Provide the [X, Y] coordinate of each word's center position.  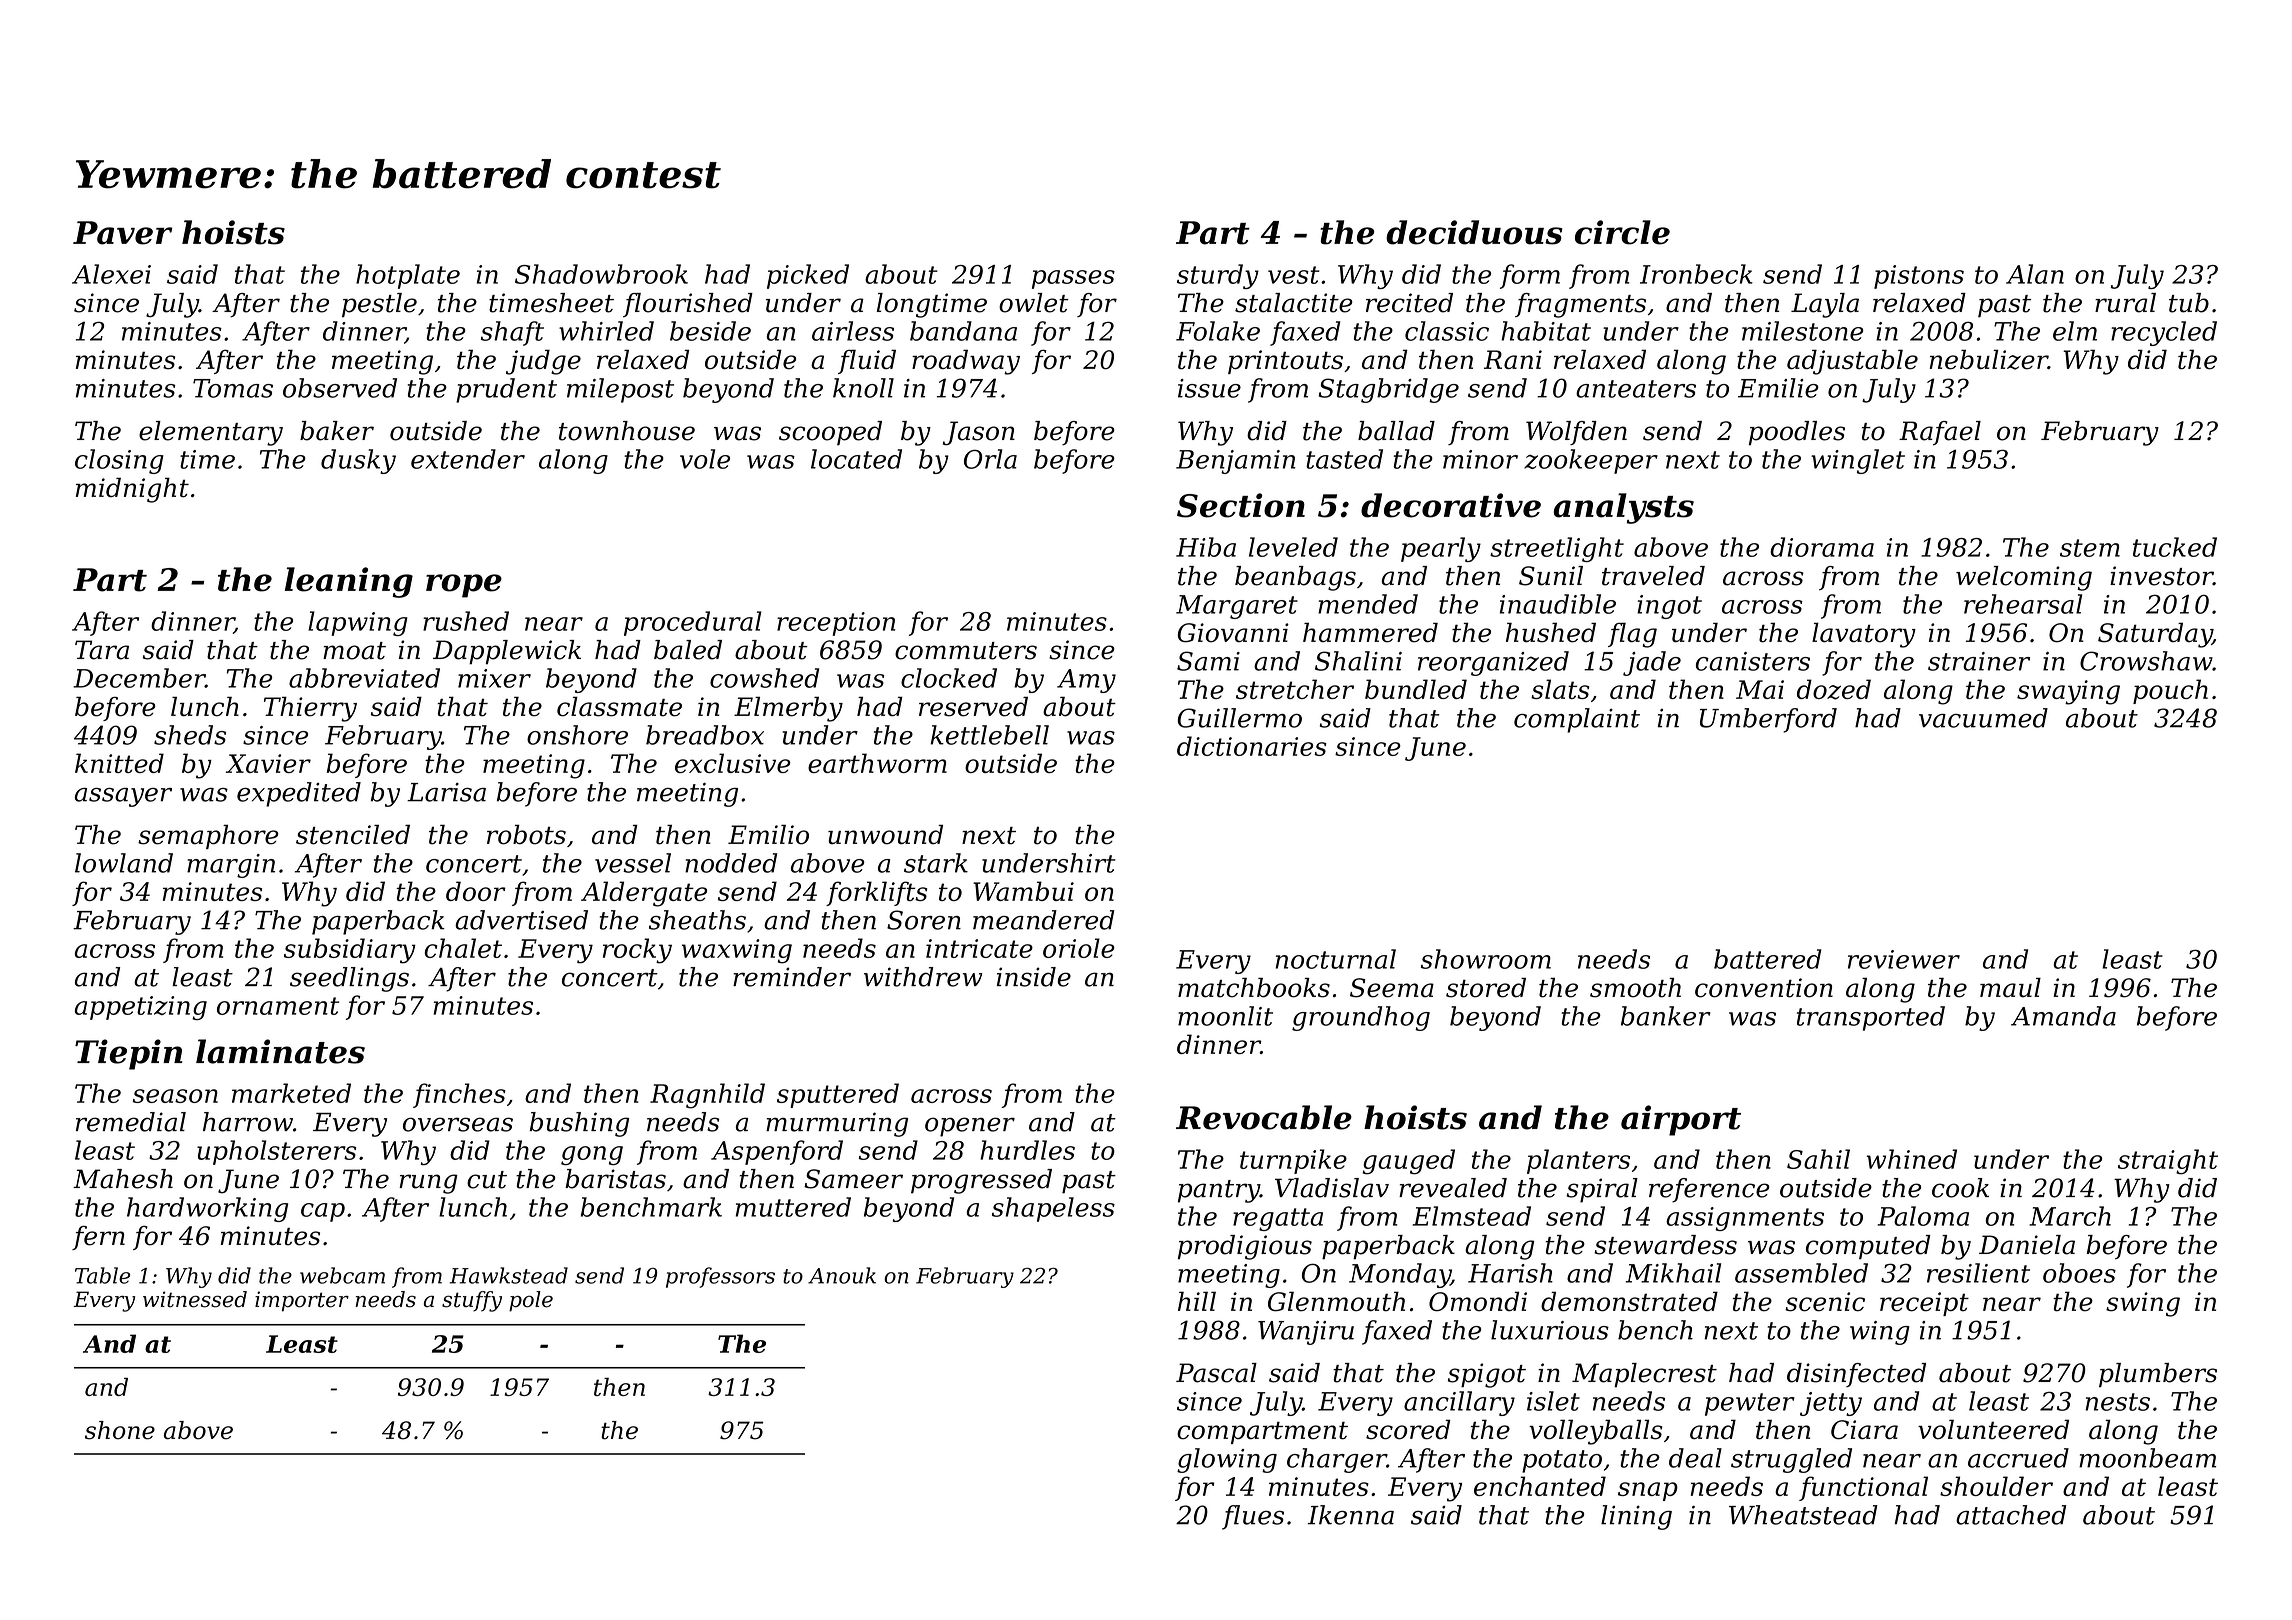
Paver [122, 233]
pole [531, 1301]
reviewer [1904, 959]
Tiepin [129, 1054]
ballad [1396, 431]
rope [464, 586]
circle [1622, 232]
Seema [1392, 988]
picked [808, 276]
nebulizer [1989, 359]
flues [1253, 1517]
